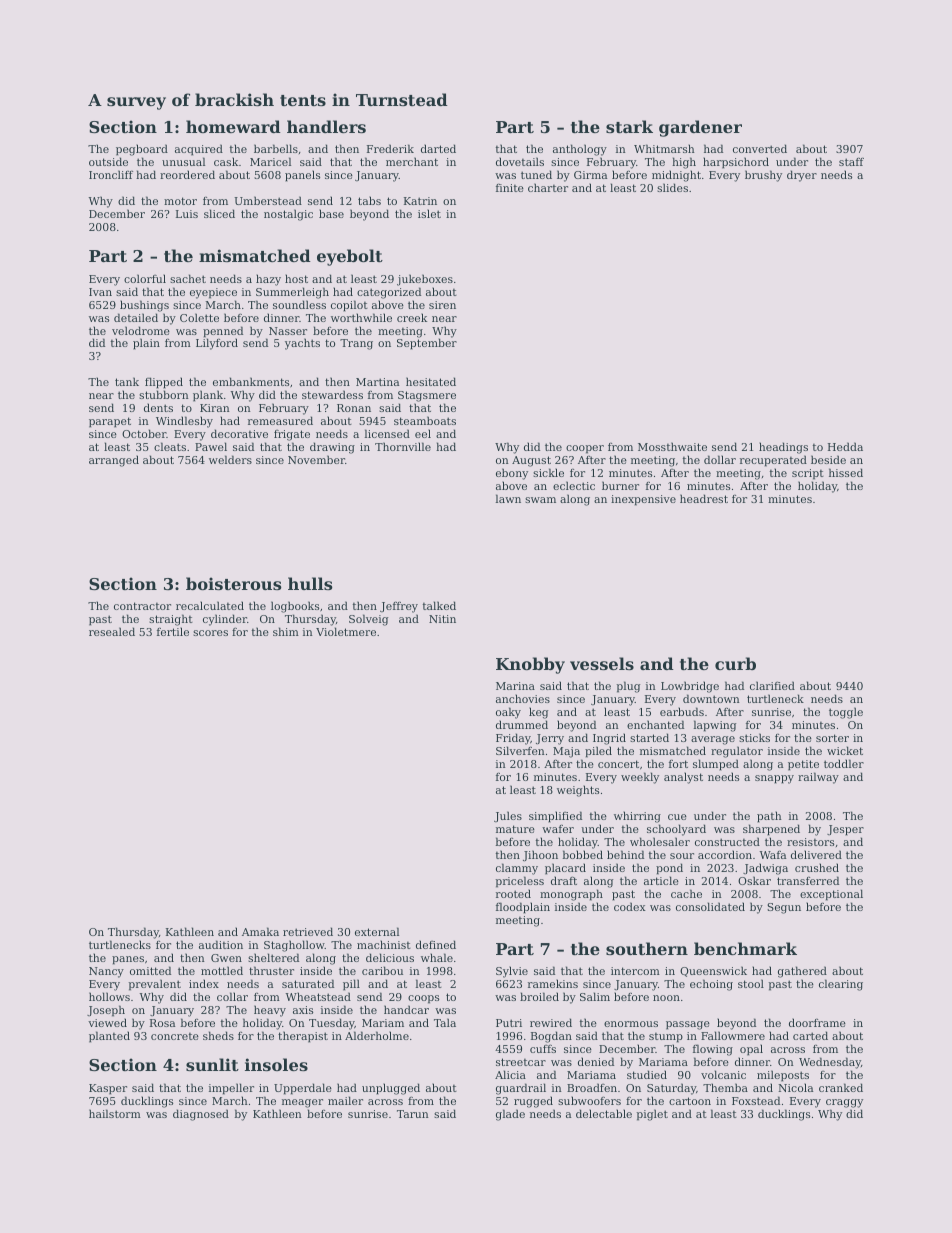  I want to click on homeward, so click(233, 126).
